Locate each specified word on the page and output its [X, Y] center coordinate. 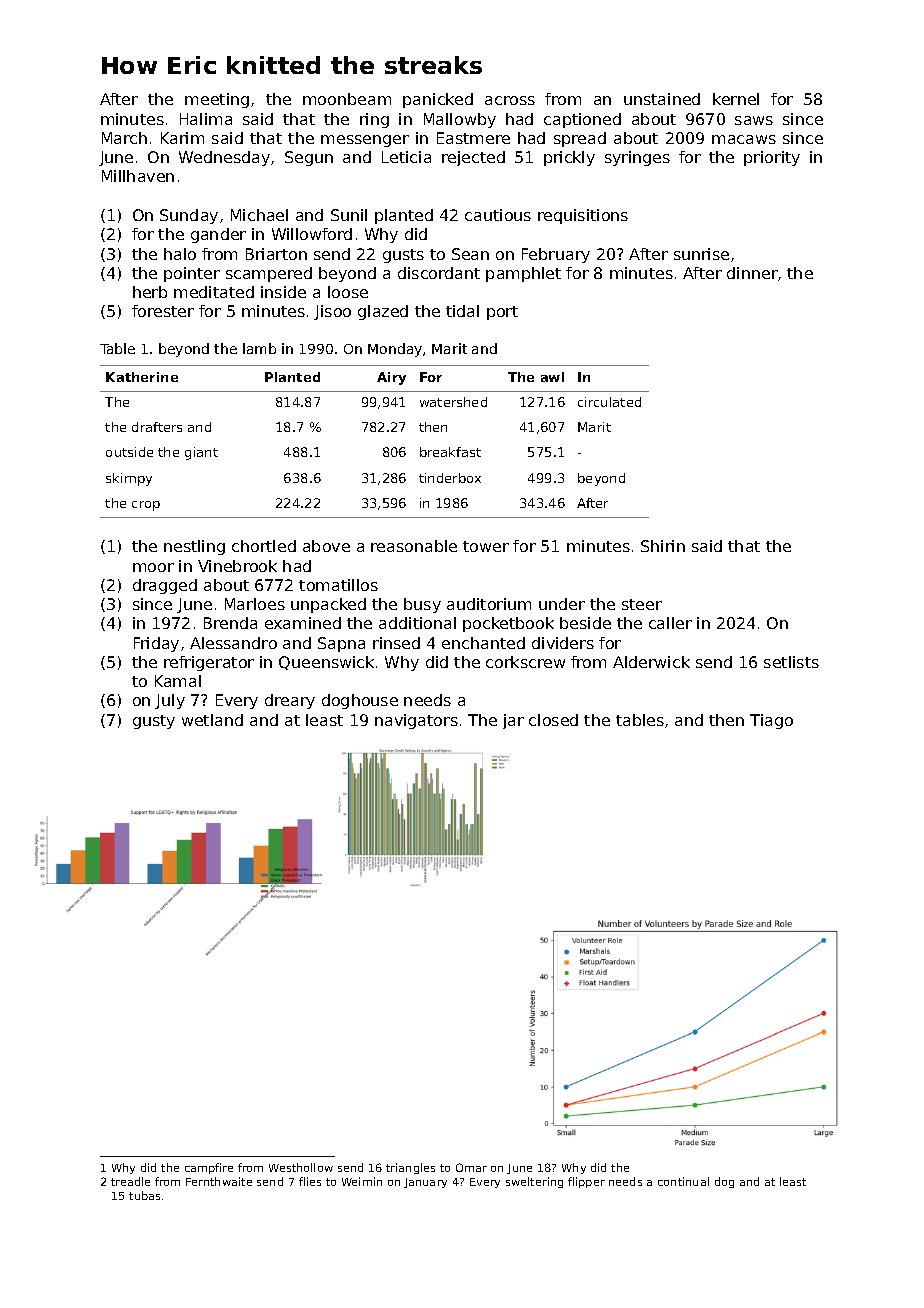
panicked [438, 100]
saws [754, 120]
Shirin [663, 546]
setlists [791, 662]
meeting [217, 100]
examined [303, 623]
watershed [453, 402]
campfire [209, 1168]
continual [683, 1181]
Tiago [771, 721]
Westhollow [301, 1167]
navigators [416, 721]
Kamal [178, 681]
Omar [471, 1167]
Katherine [142, 377]
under [562, 604]
